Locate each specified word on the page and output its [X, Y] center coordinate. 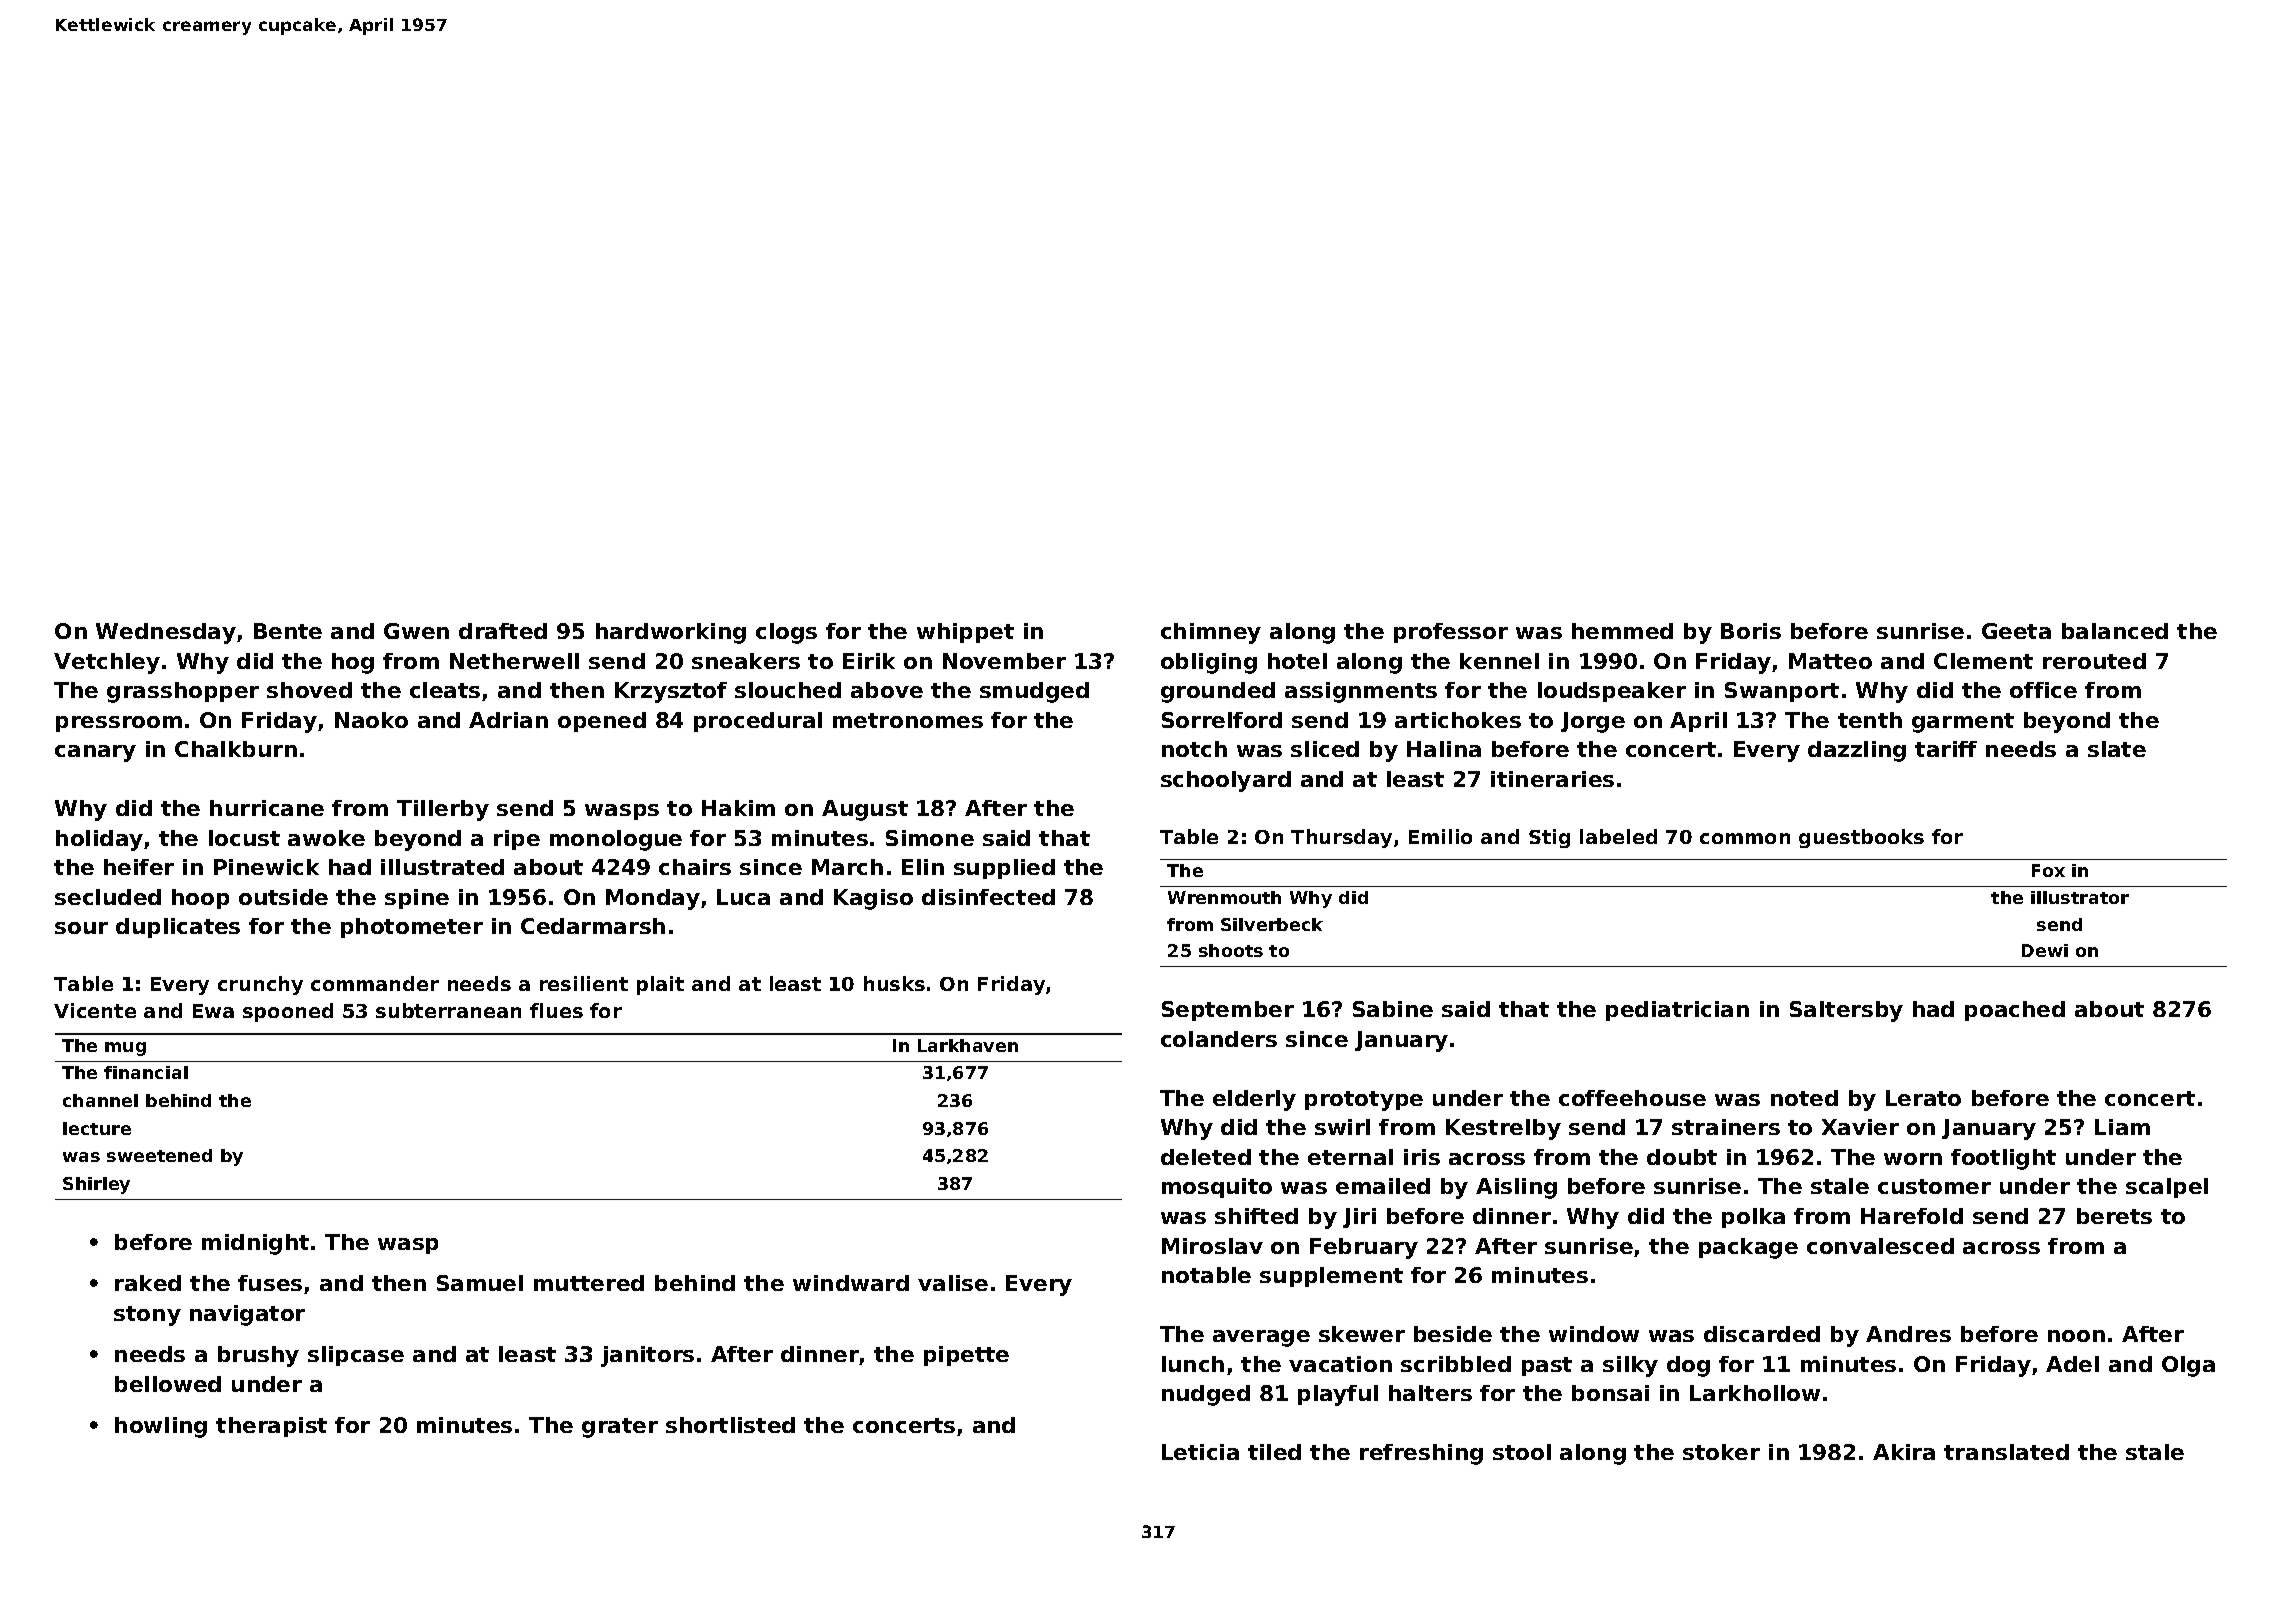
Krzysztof [671, 692]
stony [147, 1316]
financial [146, 1072]
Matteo [1830, 661]
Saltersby [1846, 1011]
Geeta [2016, 631]
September [1228, 1011]
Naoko [371, 720]
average [1261, 1338]
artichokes [1458, 720]
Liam [2122, 1127]
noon [2076, 1336]
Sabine [1393, 1009]
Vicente [95, 1010]
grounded [1218, 692]
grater [620, 1428]
